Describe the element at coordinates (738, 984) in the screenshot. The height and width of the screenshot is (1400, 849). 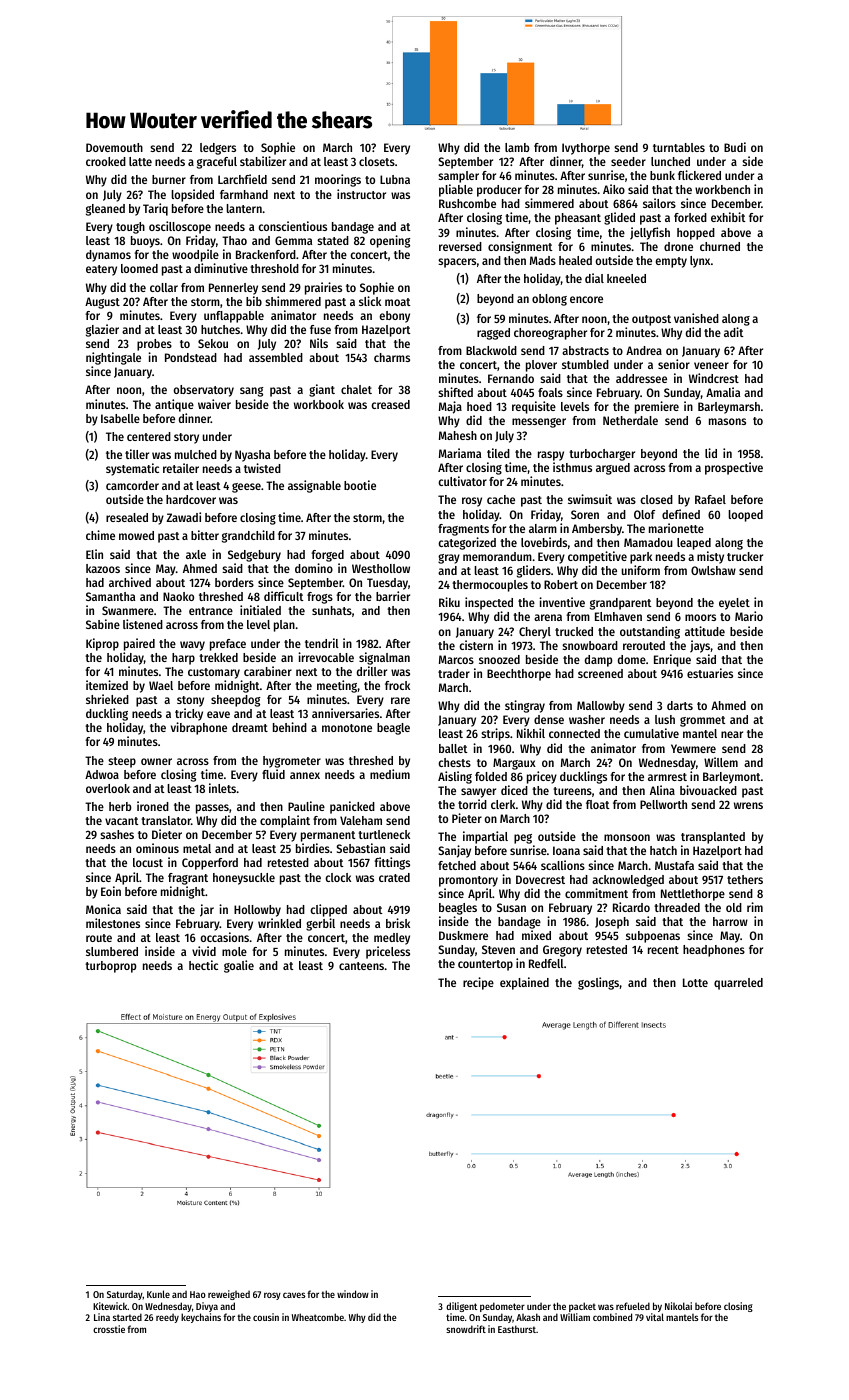
I see `quarreled` at that location.
